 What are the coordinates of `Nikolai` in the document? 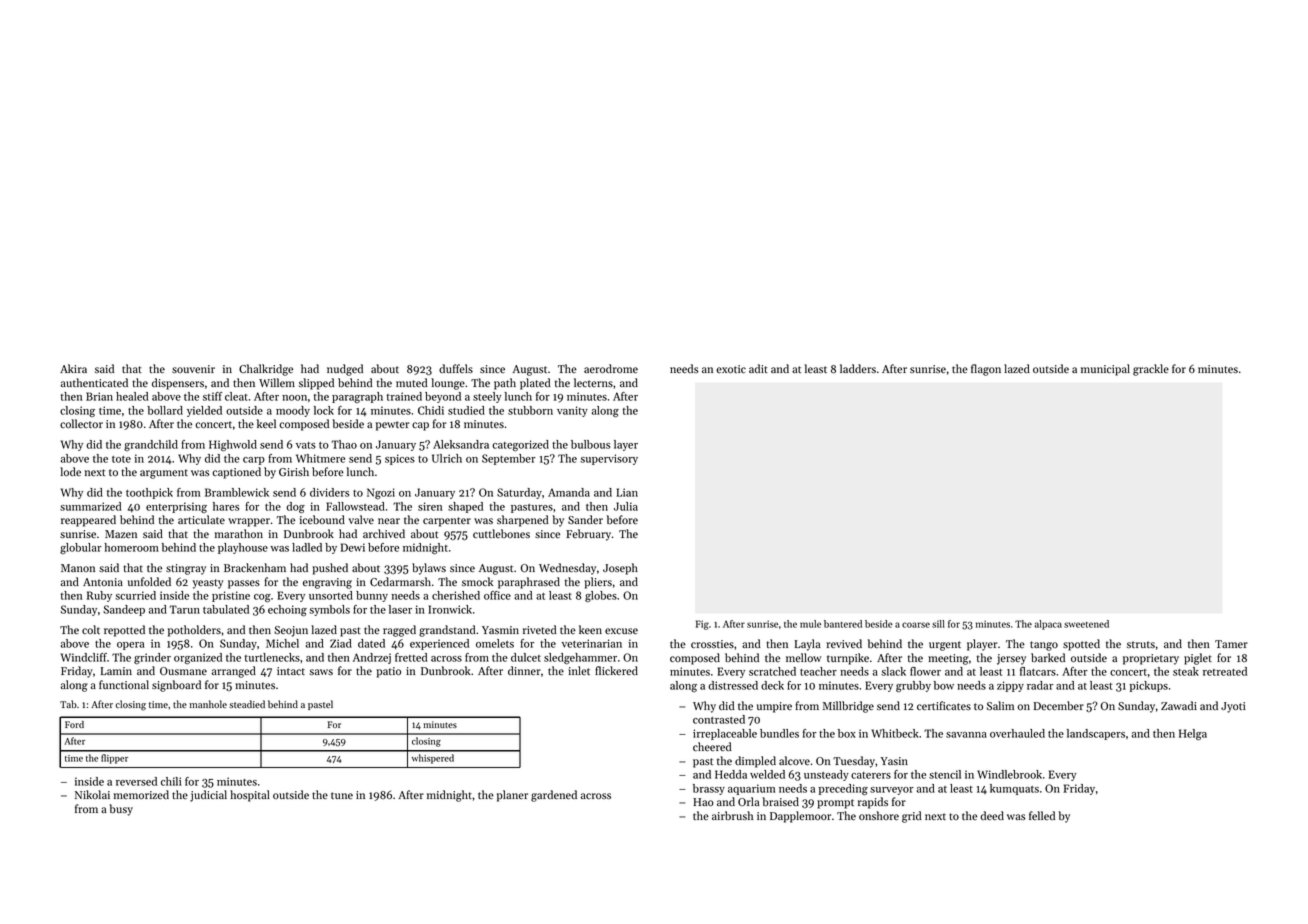 It's located at (92, 794).
